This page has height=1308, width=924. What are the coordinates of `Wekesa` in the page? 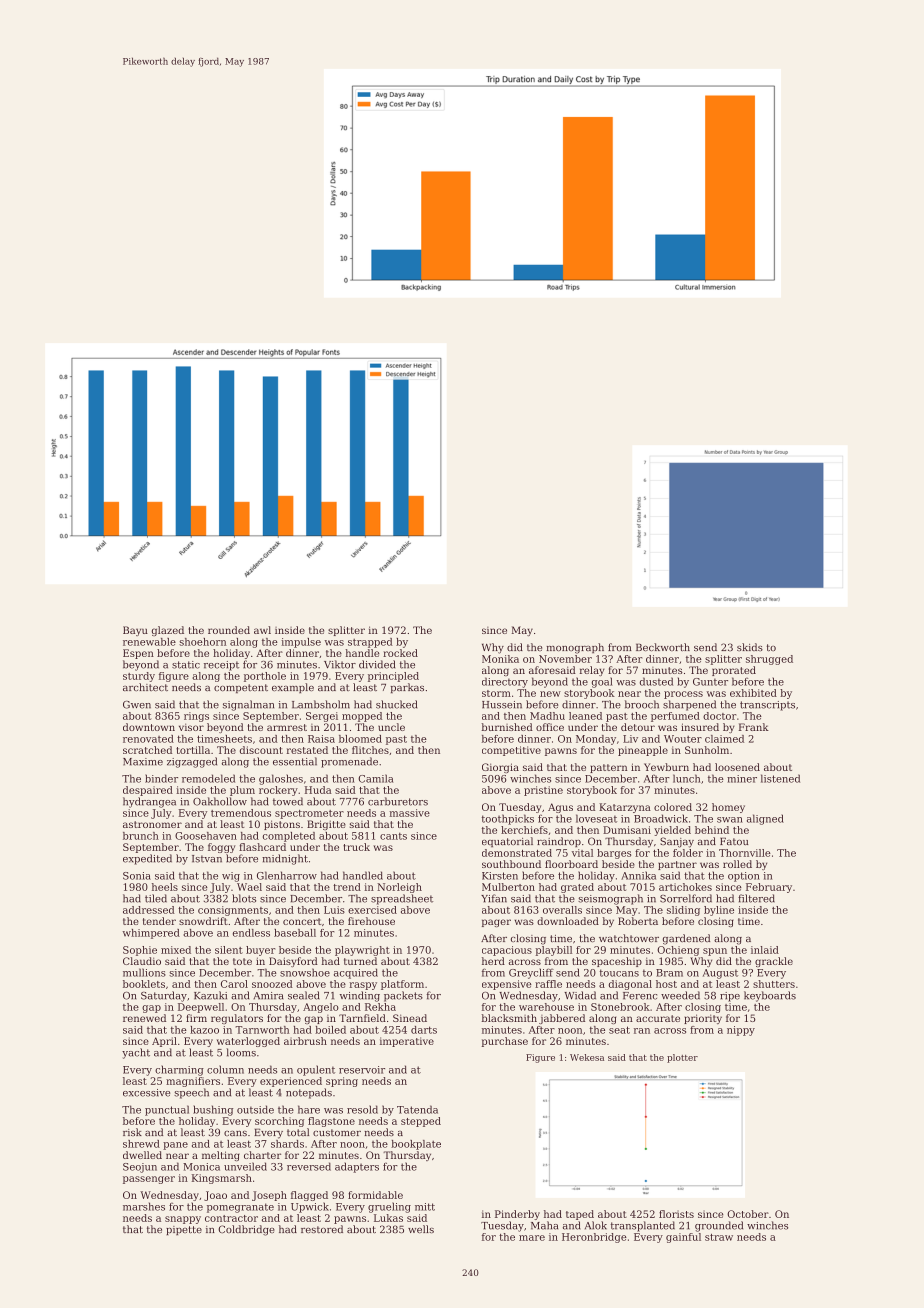 It's located at (587, 1057).
